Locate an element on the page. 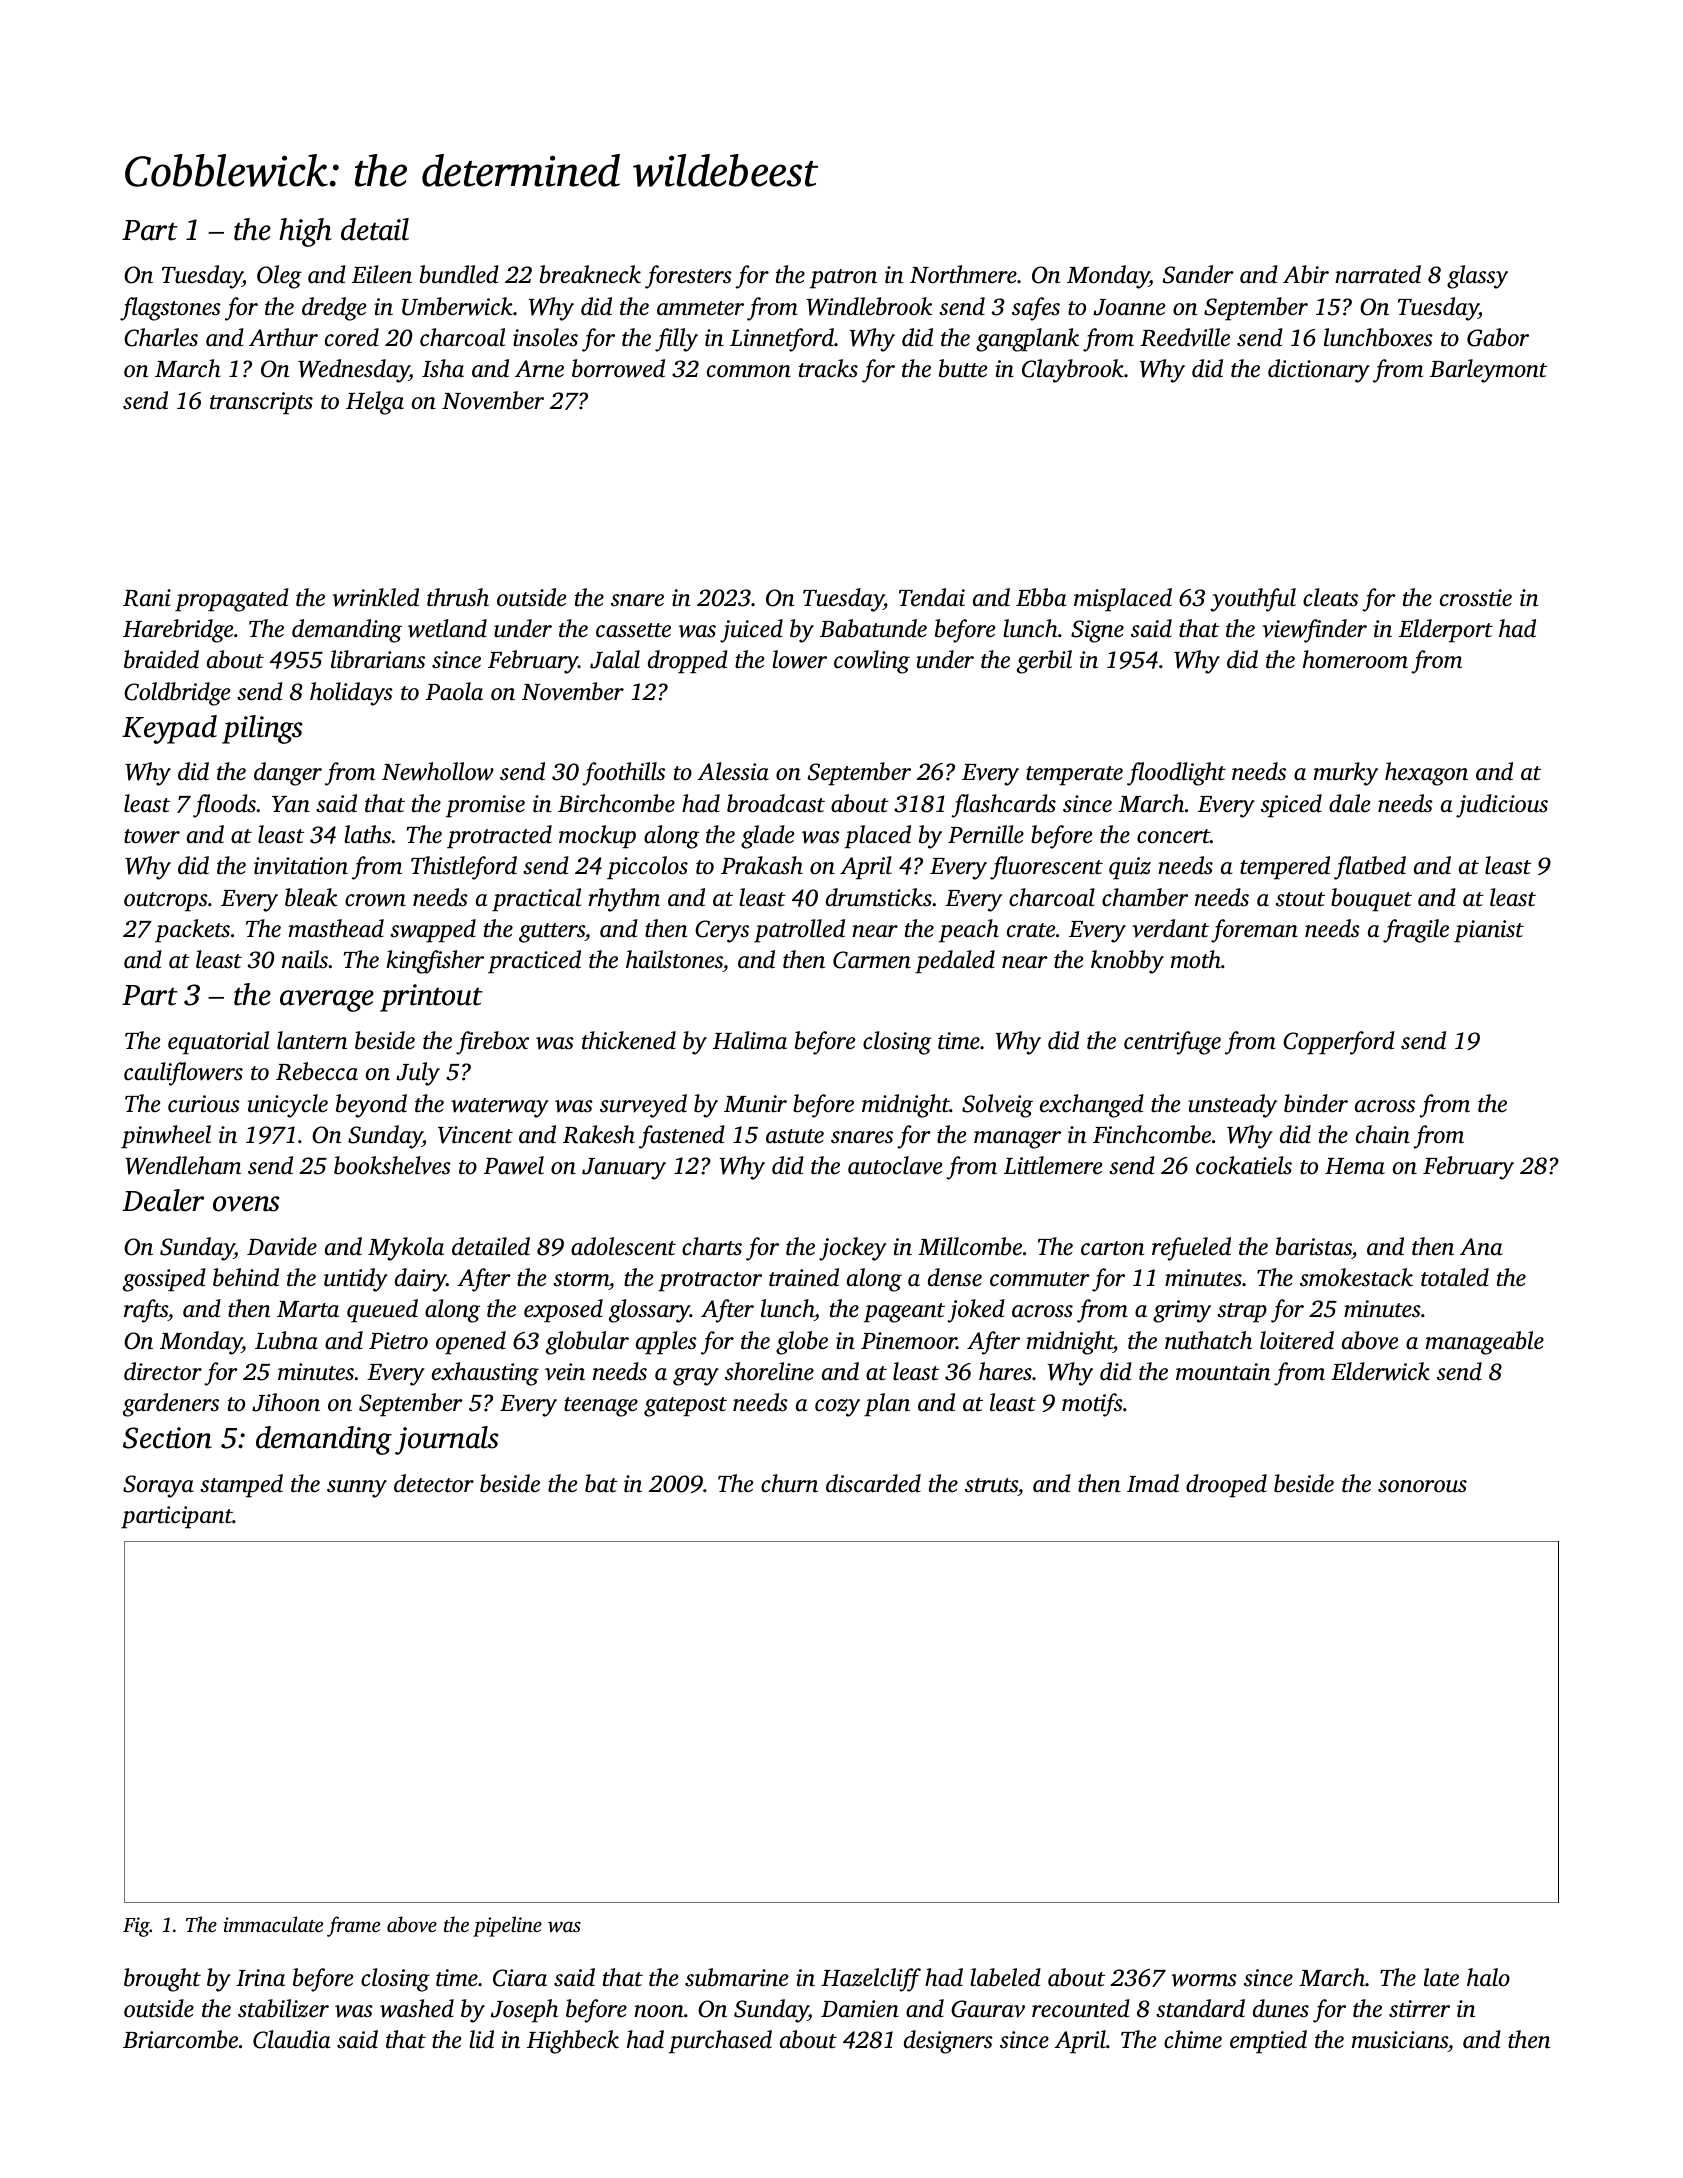 The image size is (1683, 2178). frame is located at coordinates (353, 1926).
